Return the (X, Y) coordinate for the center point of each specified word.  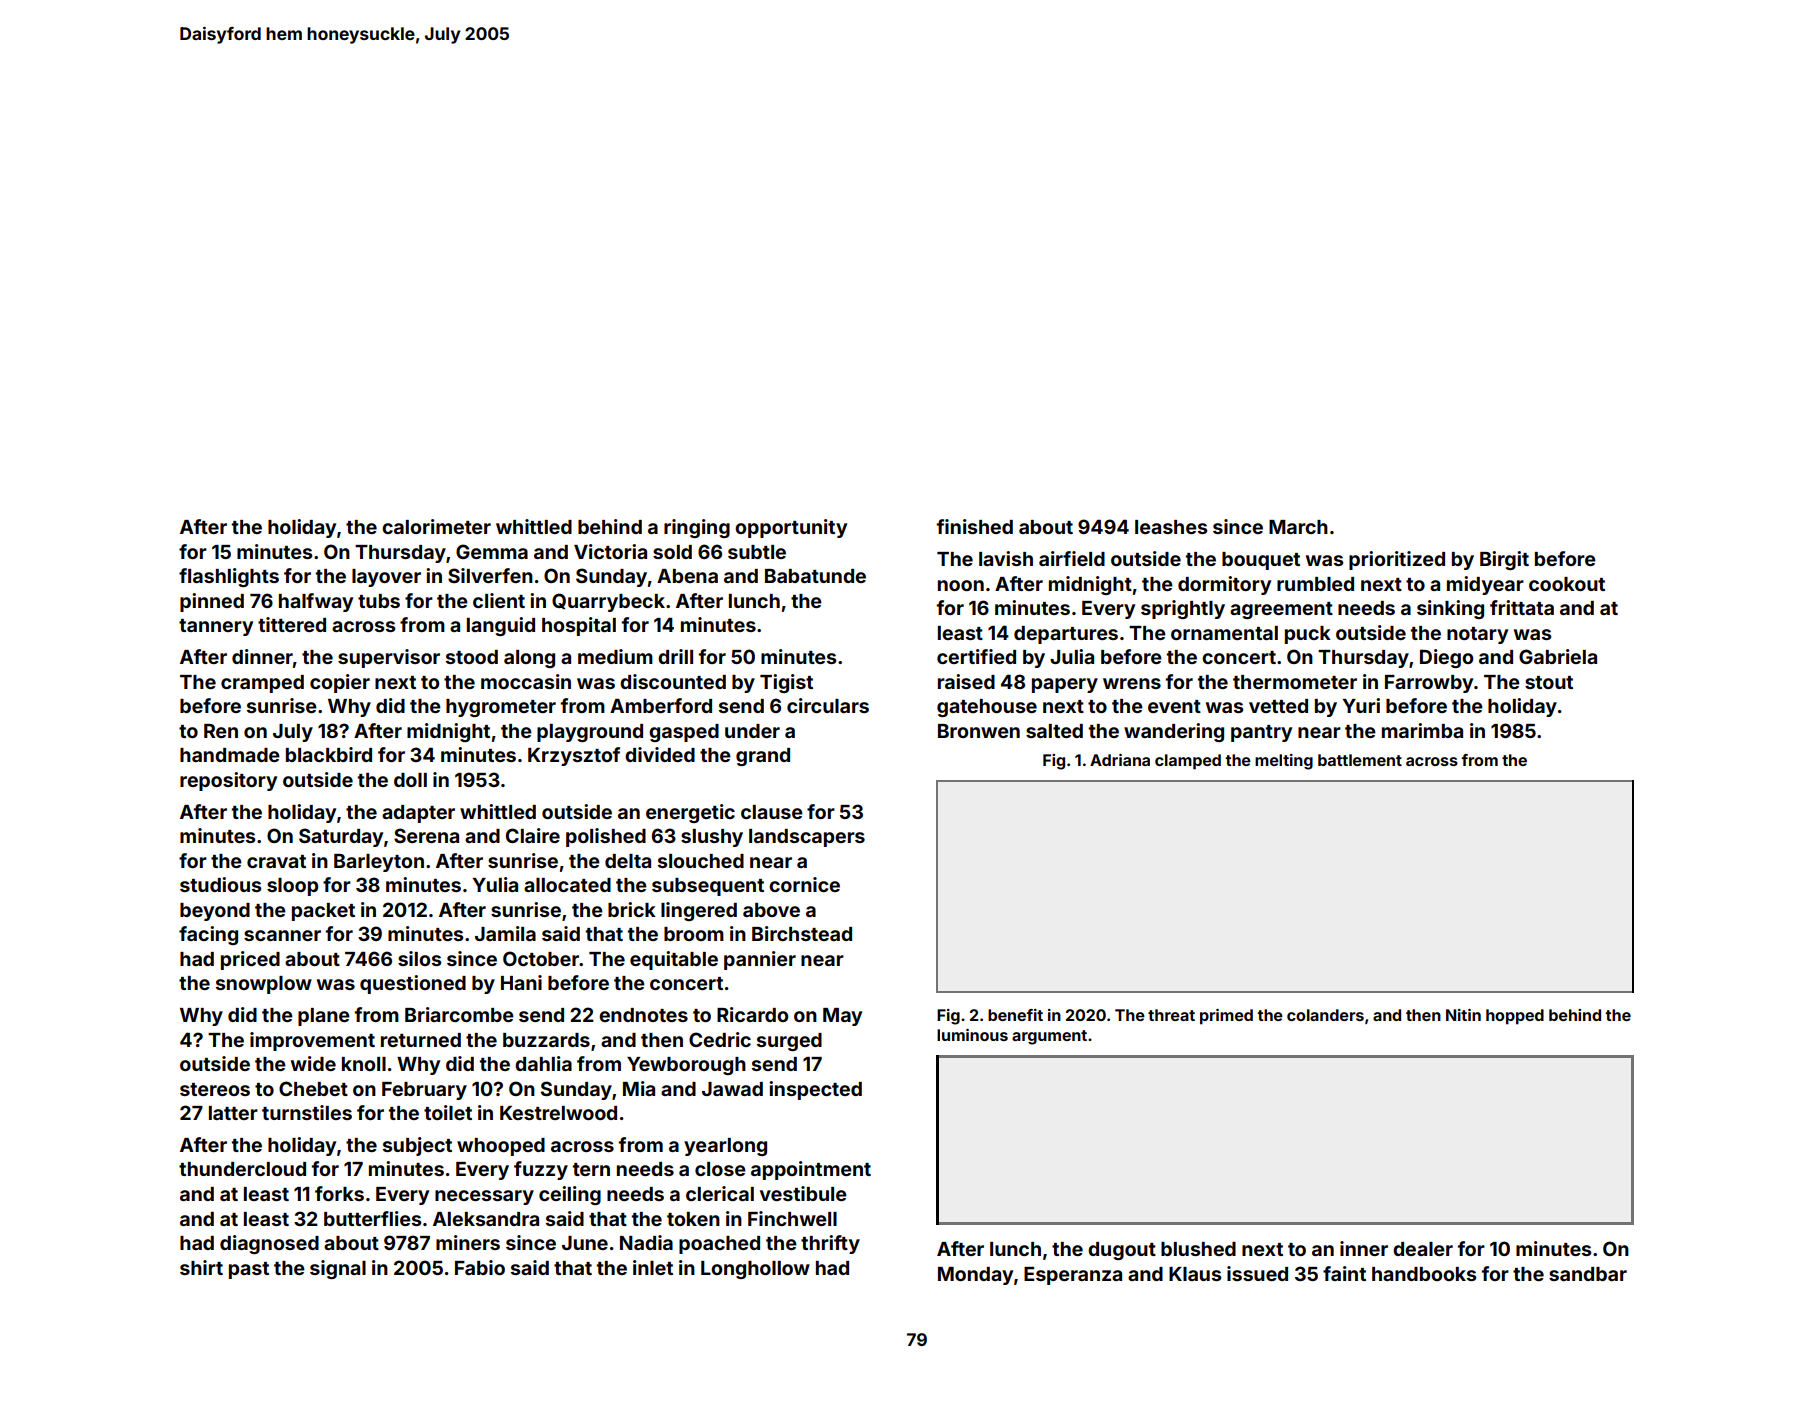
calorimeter (436, 526)
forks (339, 1193)
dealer (1423, 1249)
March (1298, 527)
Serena (426, 835)
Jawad (732, 1089)
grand (763, 757)
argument (1049, 1037)
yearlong (725, 1147)
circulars (828, 705)
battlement (1360, 760)
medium (615, 656)
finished (975, 526)
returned (421, 1040)
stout (1549, 682)
